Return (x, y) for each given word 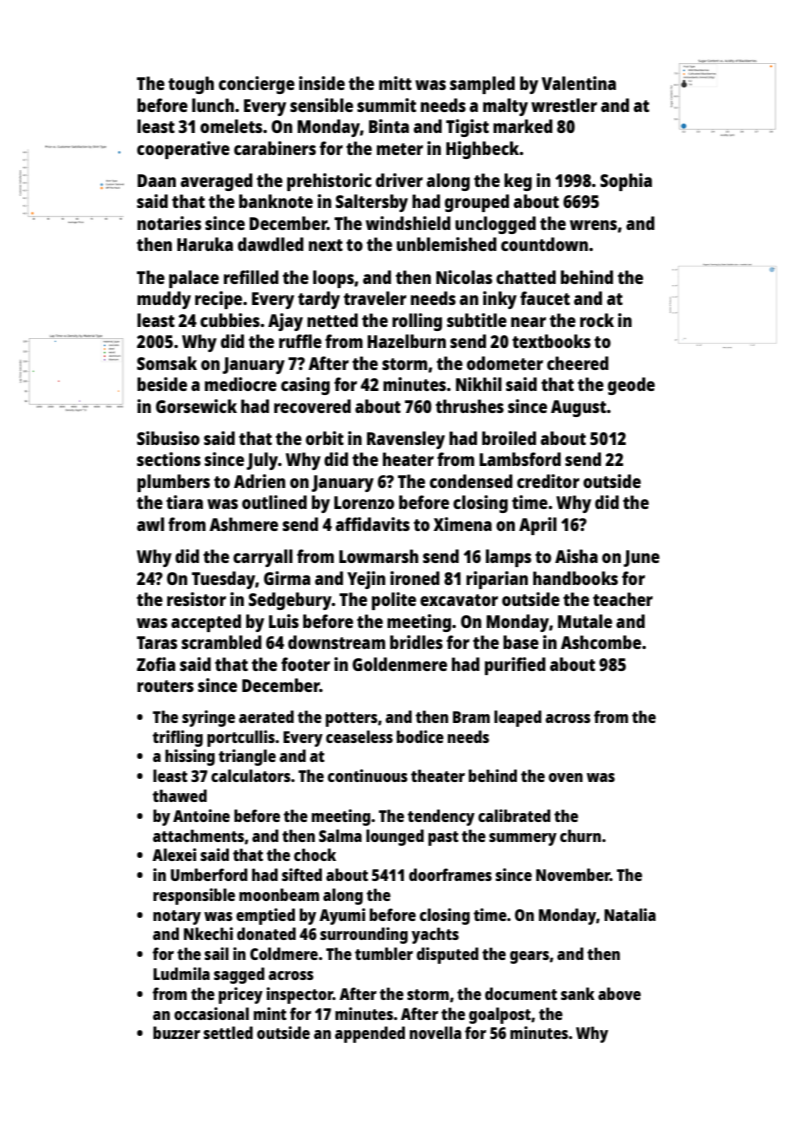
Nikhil (479, 384)
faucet (545, 298)
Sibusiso (168, 438)
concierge (257, 85)
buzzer (176, 1032)
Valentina (579, 83)
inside (322, 83)
